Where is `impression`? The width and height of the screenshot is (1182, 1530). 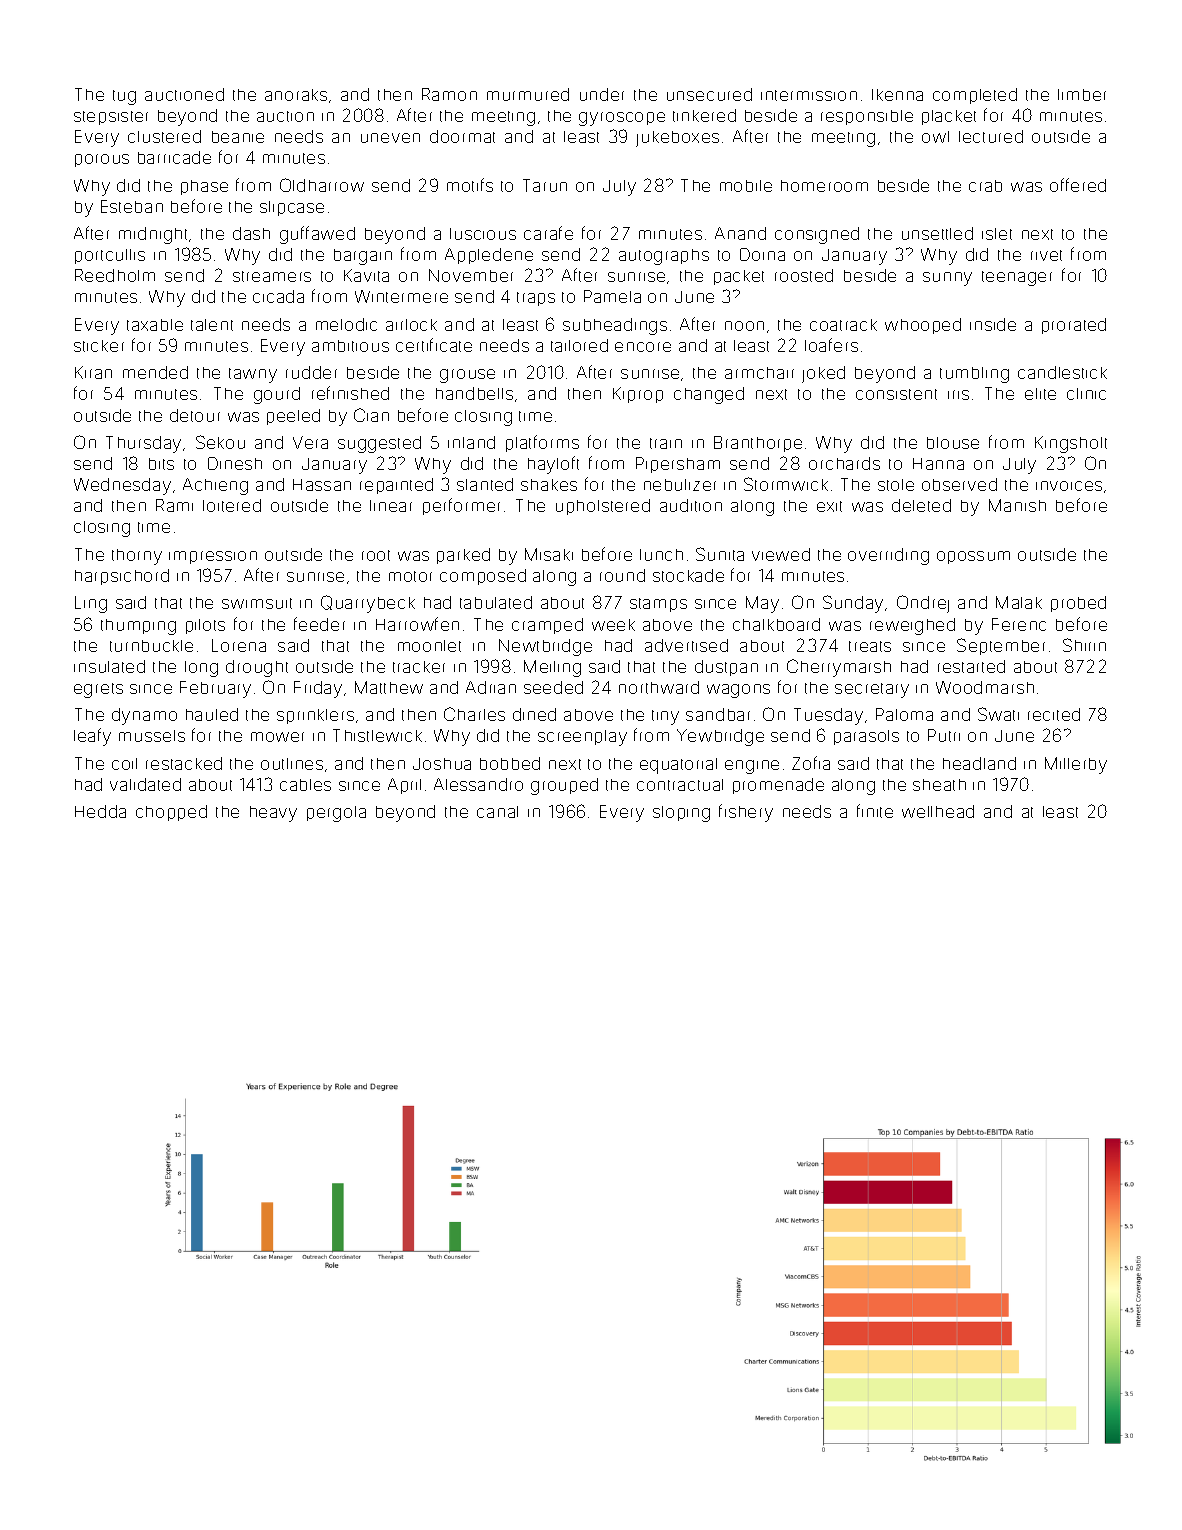
impression is located at coordinates (213, 557).
